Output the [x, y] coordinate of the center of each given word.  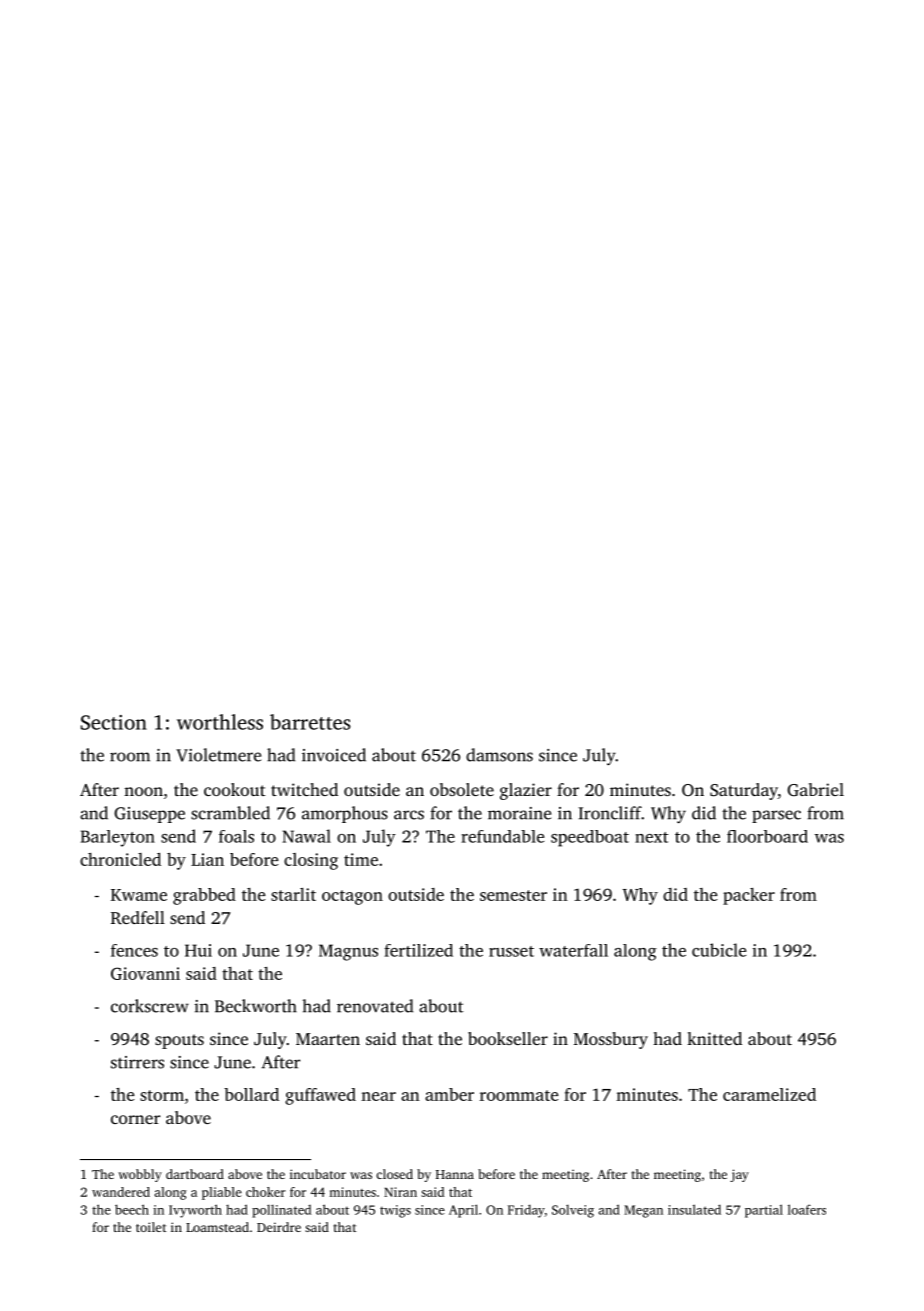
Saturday [744, 791]
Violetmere [218, 755]
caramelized [769, 1094]
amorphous [345, 814]
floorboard [767, 836]
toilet [151, 1227]
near [378, 1096]
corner [135, 1119]
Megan [643, 1211]
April [463, 1211]
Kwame [139, 895]
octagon [352, 897]
